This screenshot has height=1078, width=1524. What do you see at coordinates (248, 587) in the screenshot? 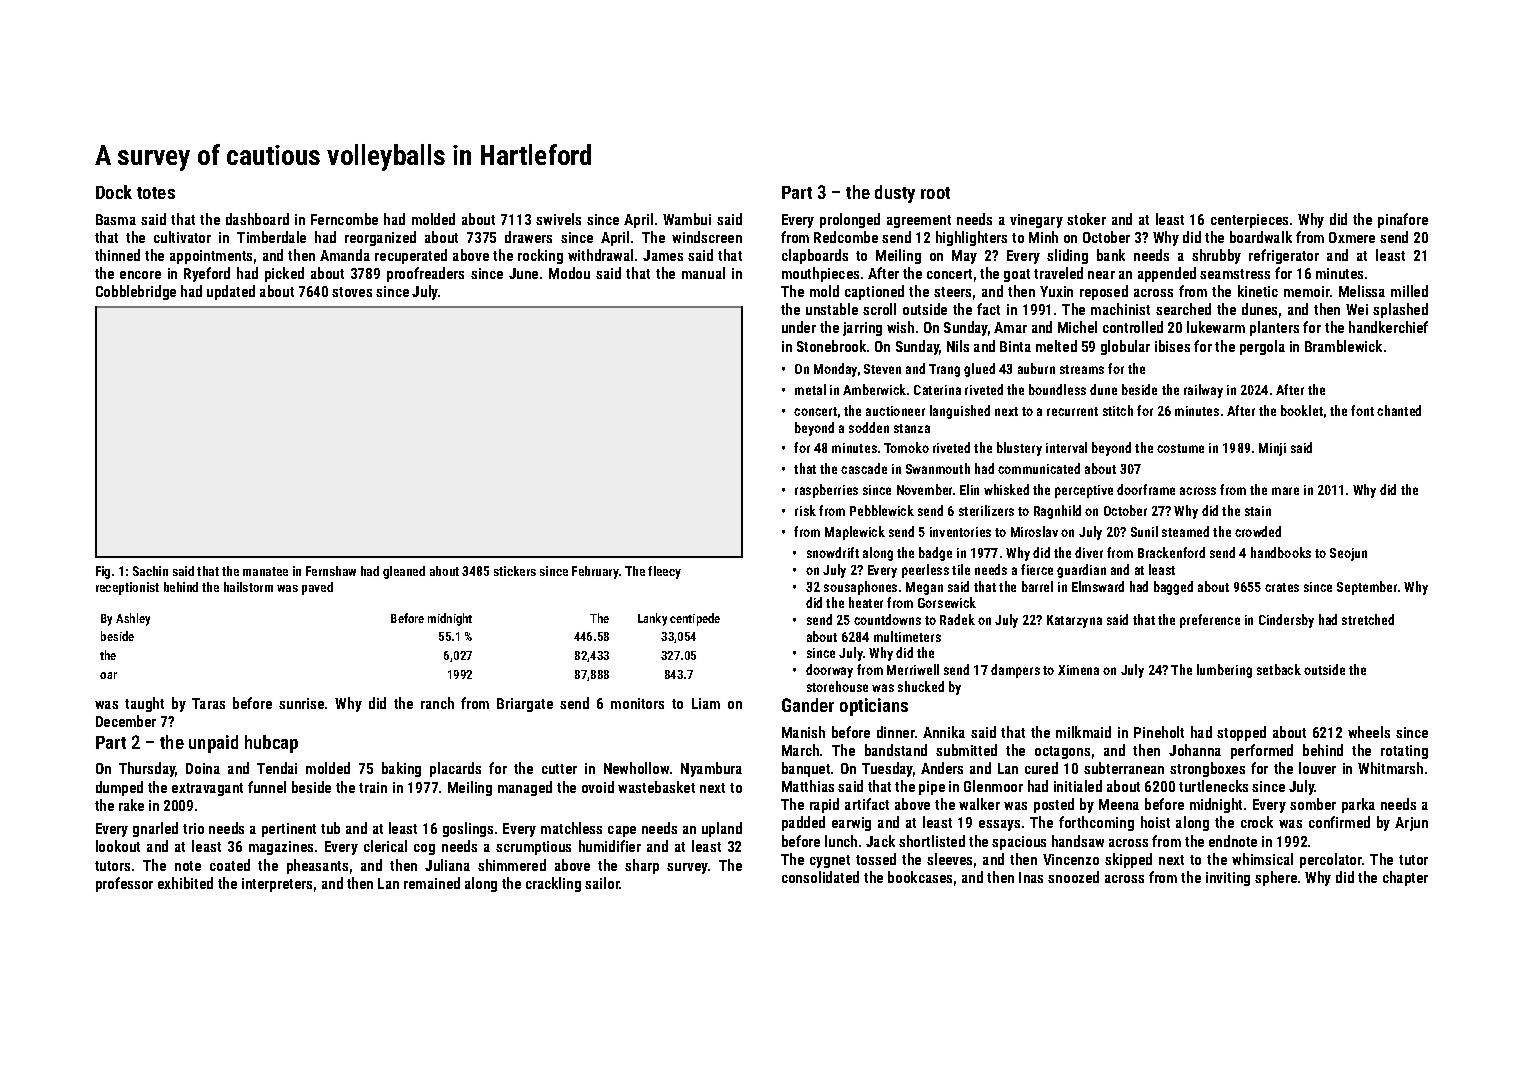
I see `hailstorm` at bounding box center [248, 587].
